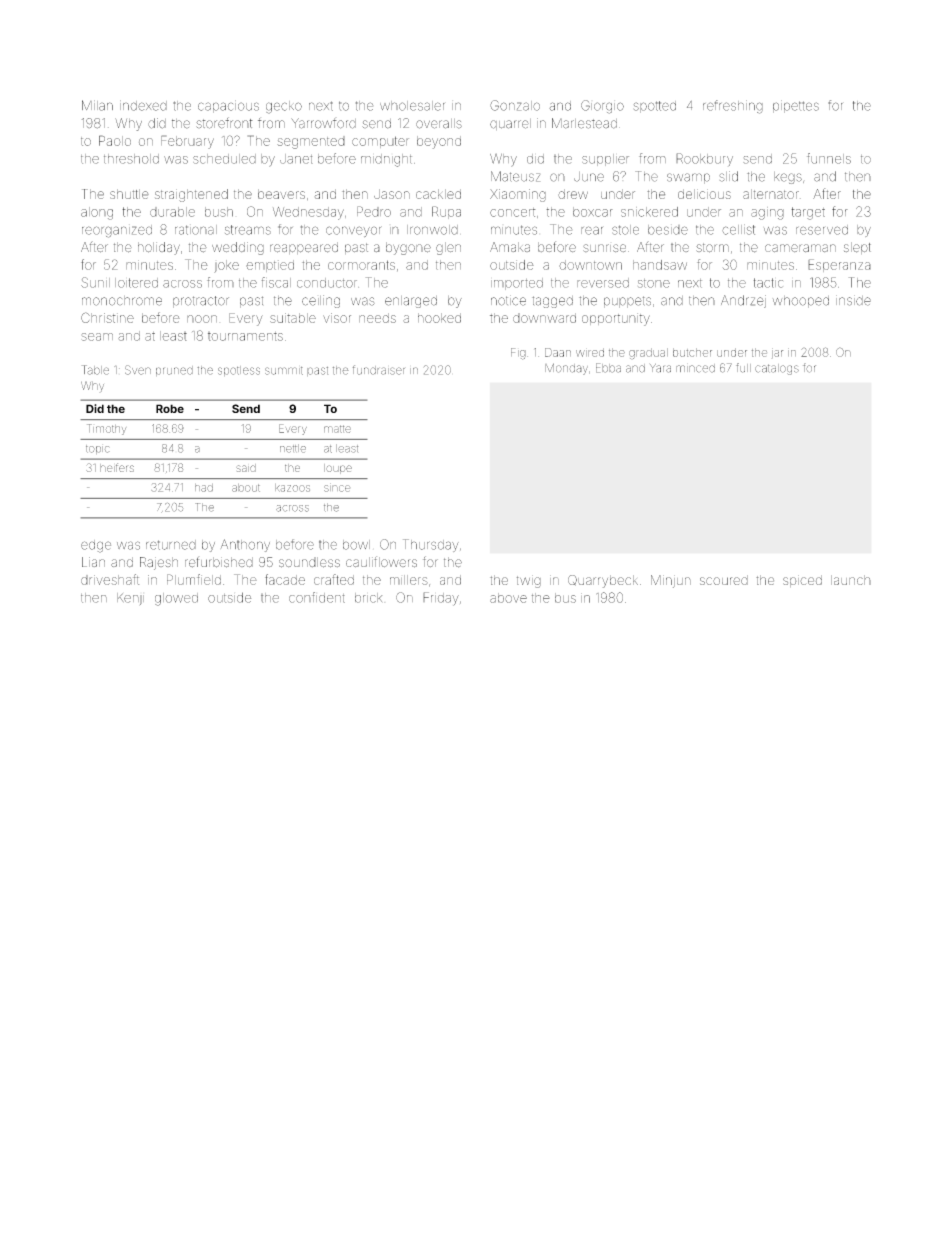  What do you see at coordinates (654, 283) in the document?
I see `stone` at bounding box center [654, 283].
